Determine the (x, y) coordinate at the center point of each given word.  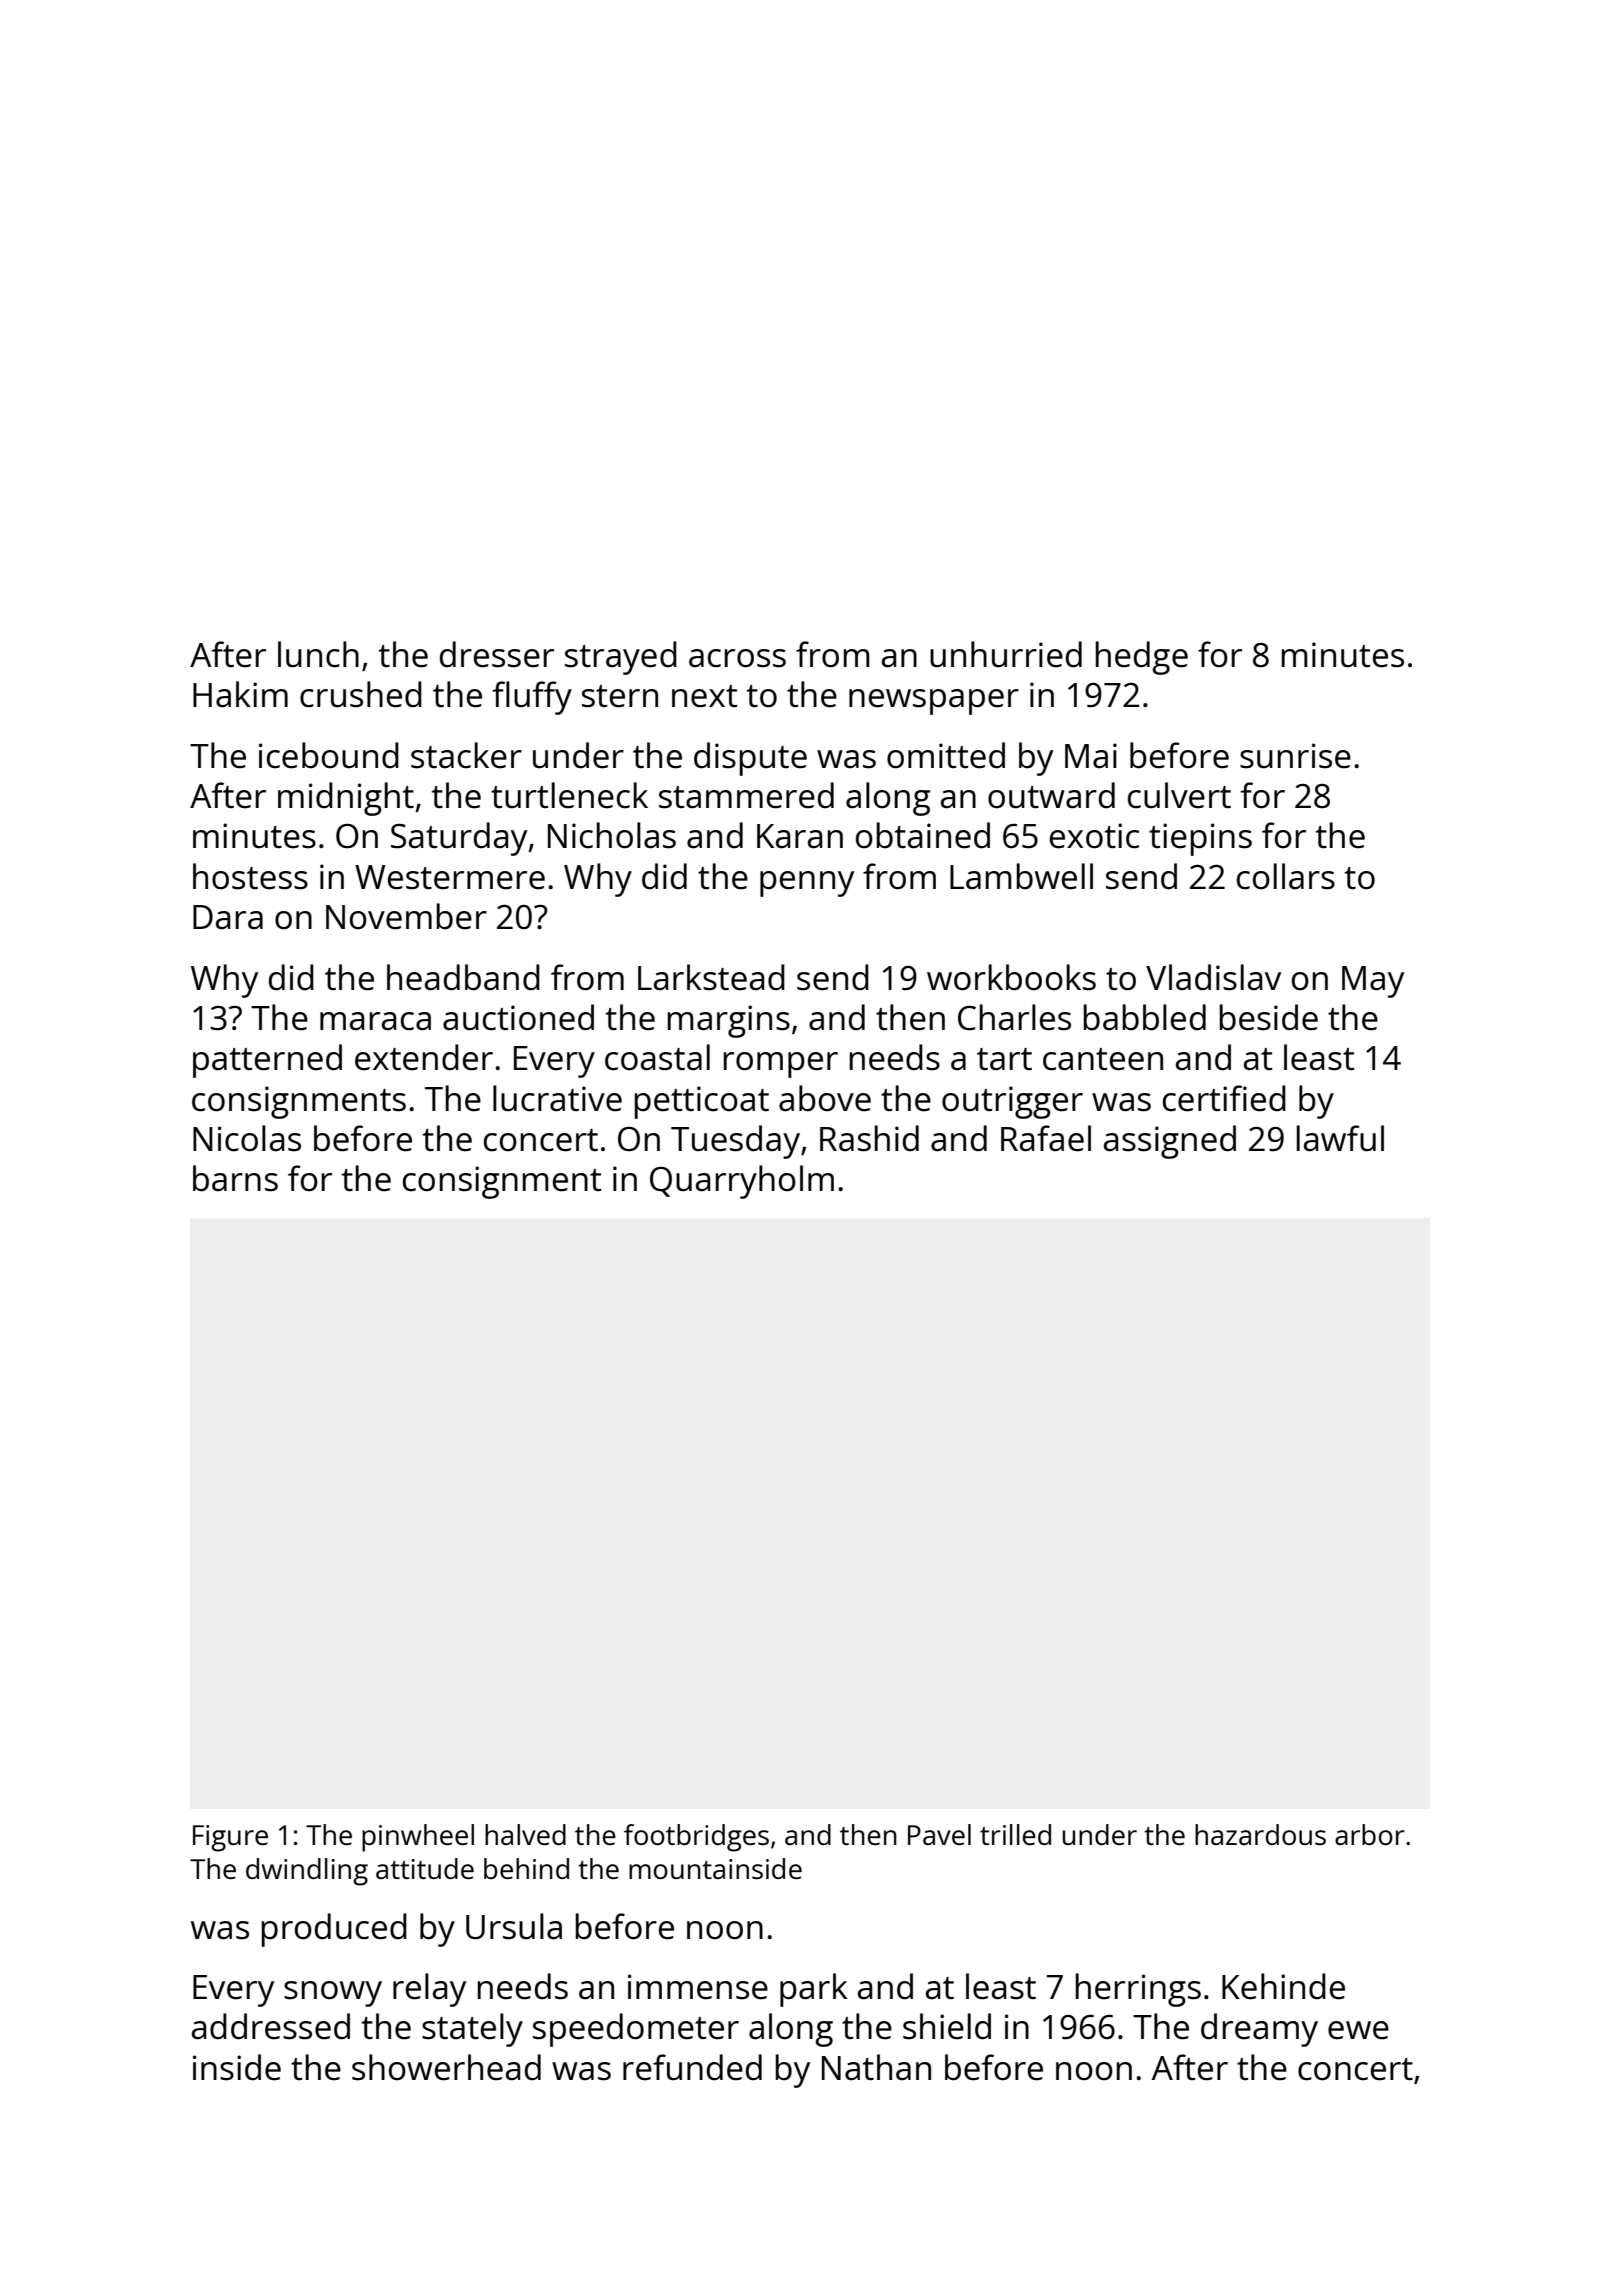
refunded (692, 2067)
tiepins (1200, 839)
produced (334, 1930)
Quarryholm (742, 1182)
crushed (361, 694)
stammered (746, 795)
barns (235, 1178)
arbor (1370, 1834)
